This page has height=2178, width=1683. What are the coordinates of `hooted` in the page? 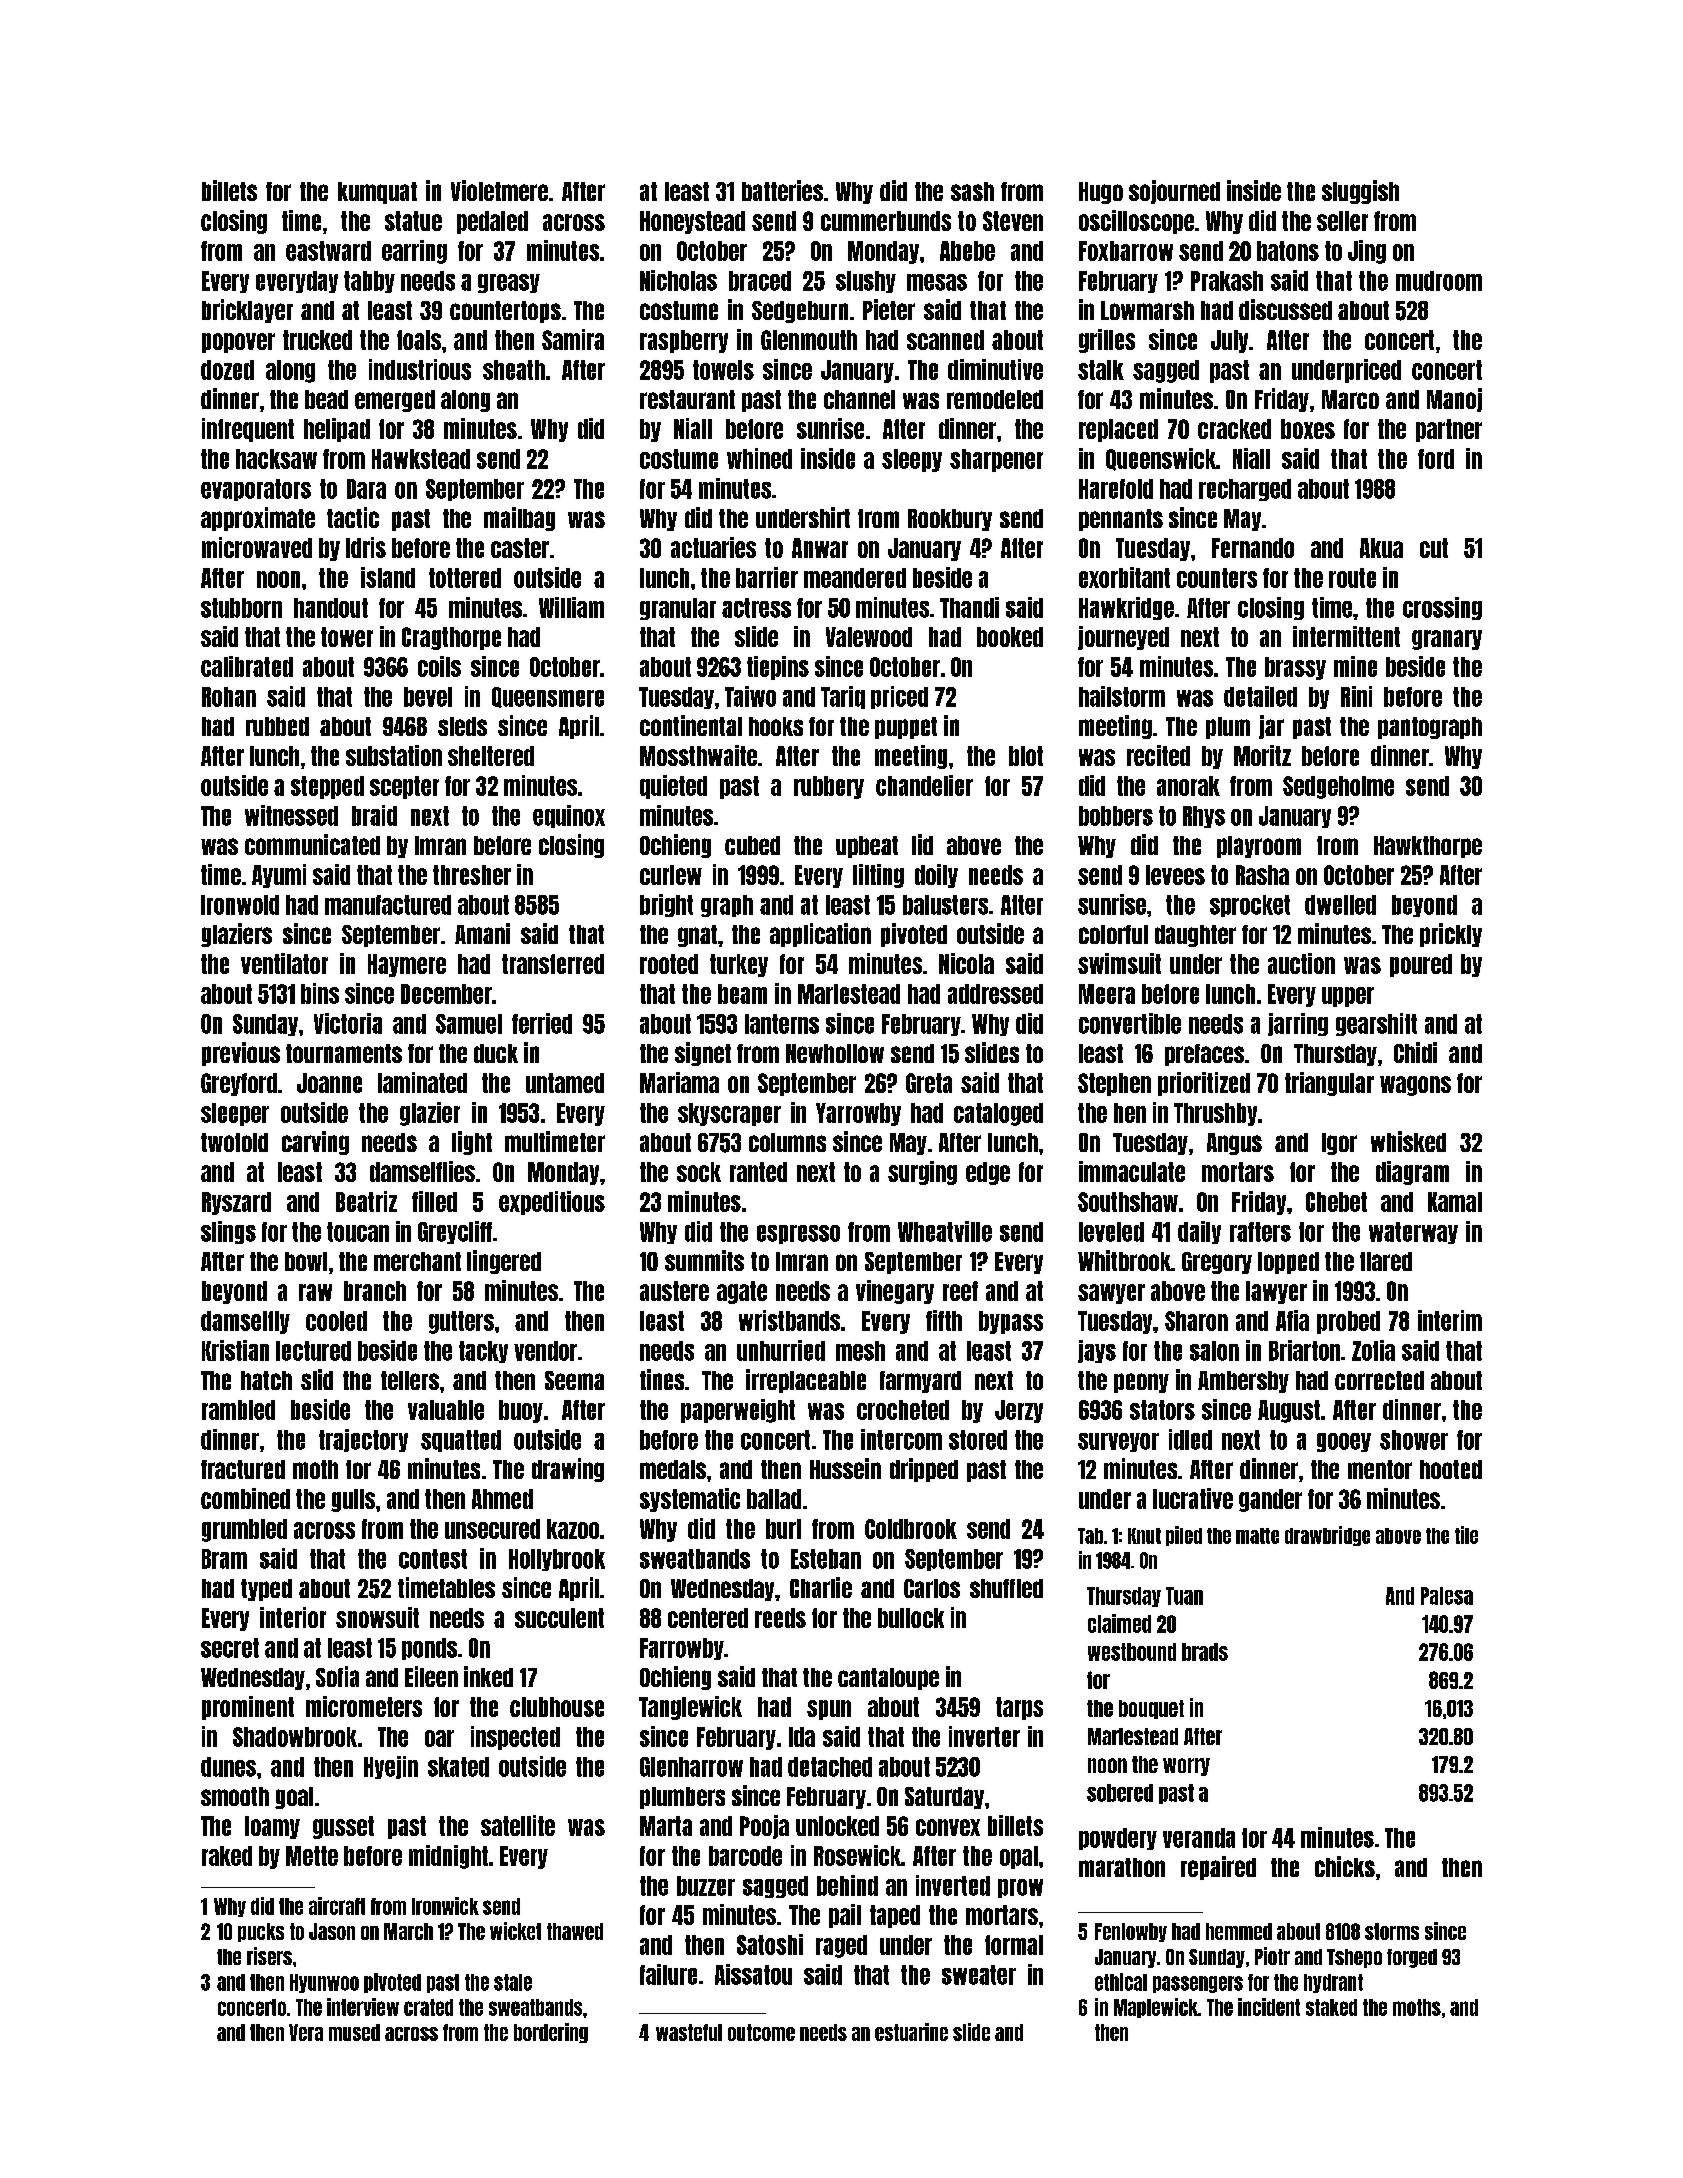 It's located at (1451, 1469).
